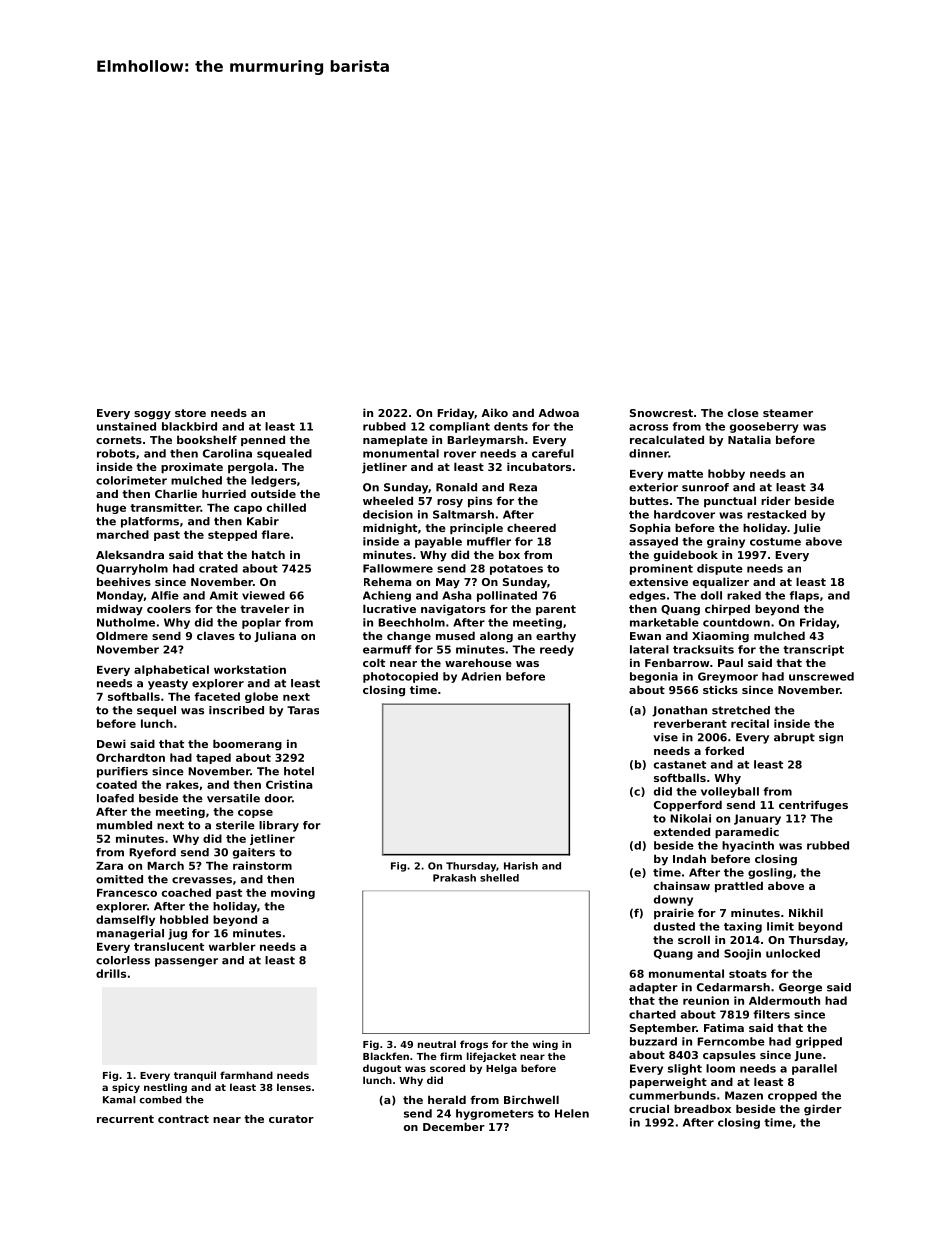  What do you see at coordinates (122, 635) in the document?
I see `Oldmere` at bounding box center [122, 635].
